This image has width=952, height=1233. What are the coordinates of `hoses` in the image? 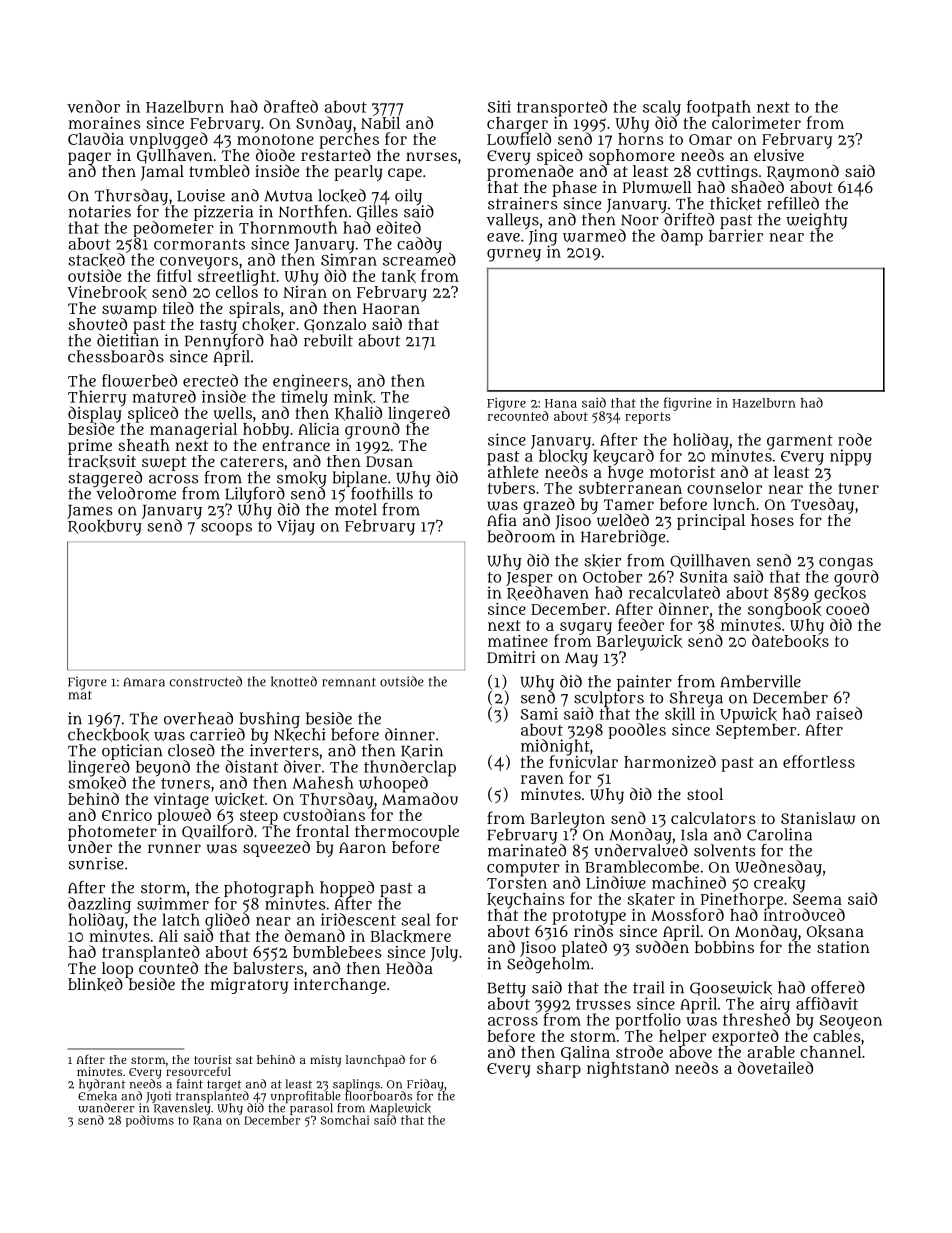 It's located at (772, 520).
